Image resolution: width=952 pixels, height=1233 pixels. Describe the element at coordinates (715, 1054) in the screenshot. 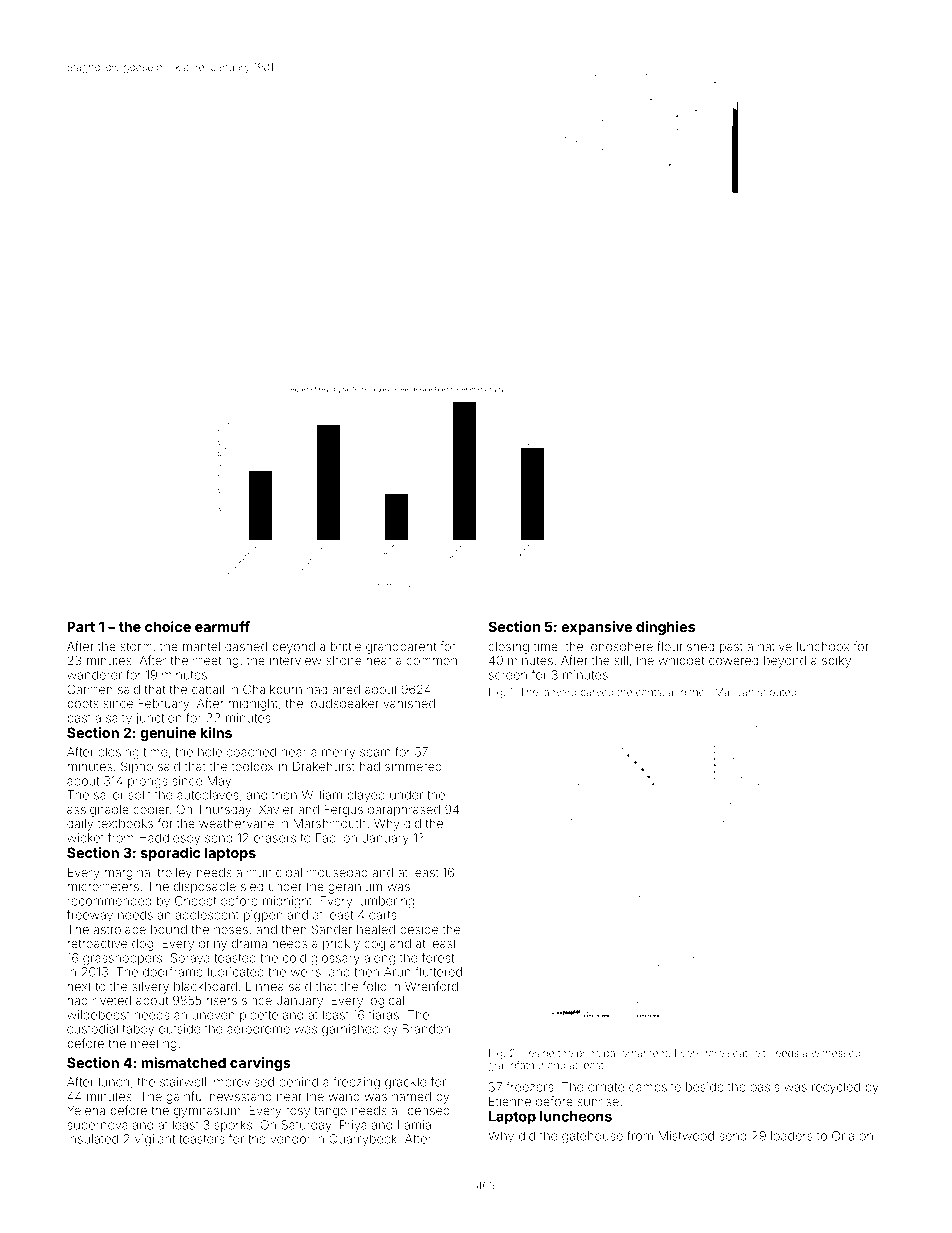

I see `rare` at that location.
